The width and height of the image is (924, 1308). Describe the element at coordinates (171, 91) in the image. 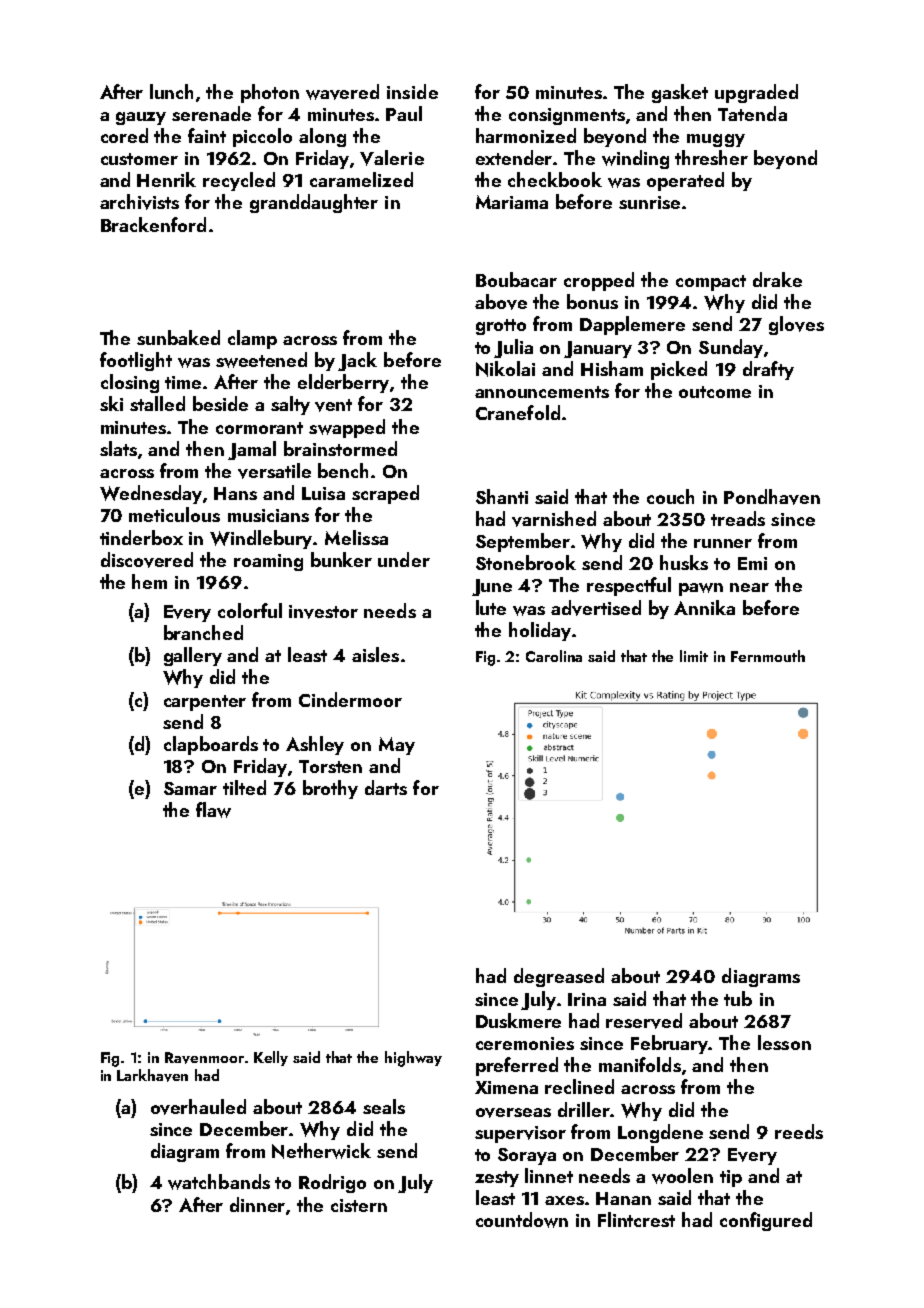

I see `lunch` at that location.
